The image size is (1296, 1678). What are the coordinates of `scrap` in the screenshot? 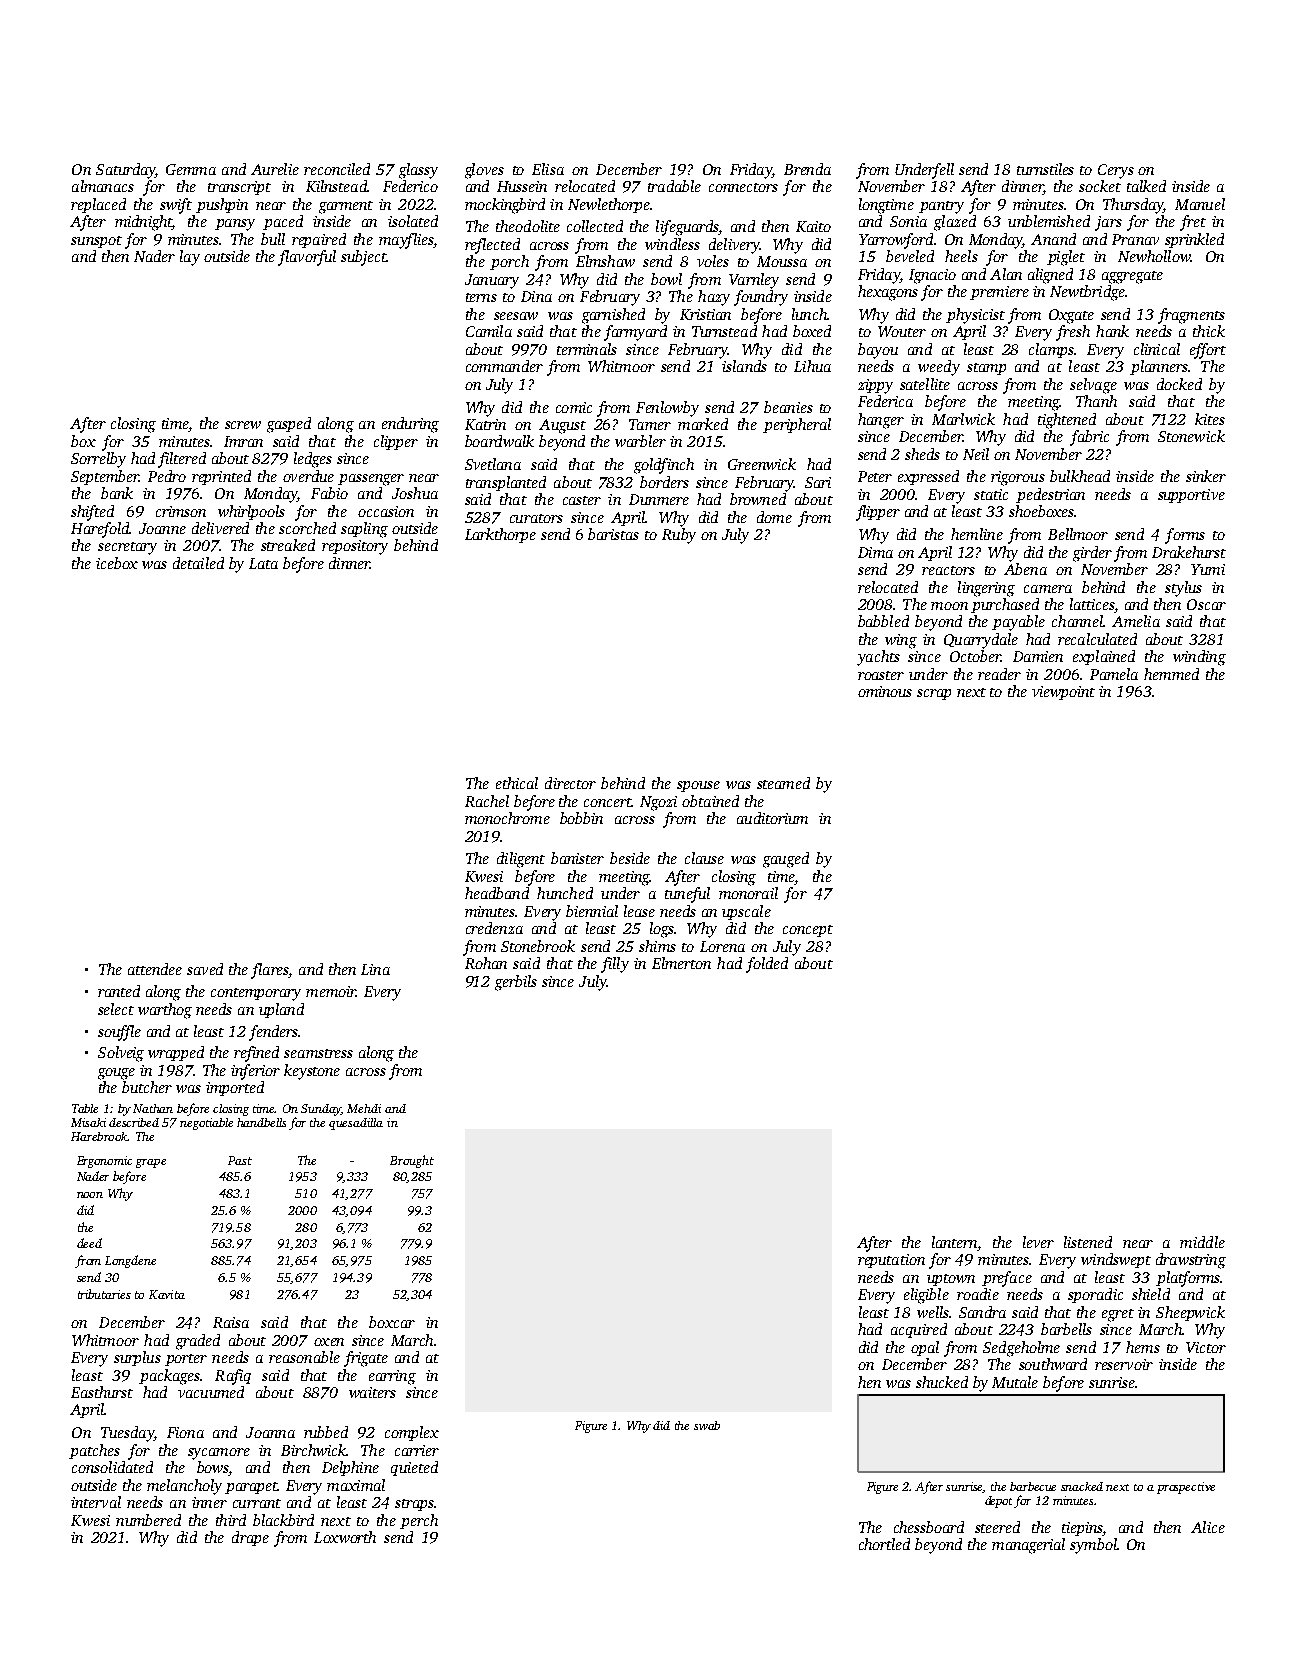 It's located at (934, 694).
